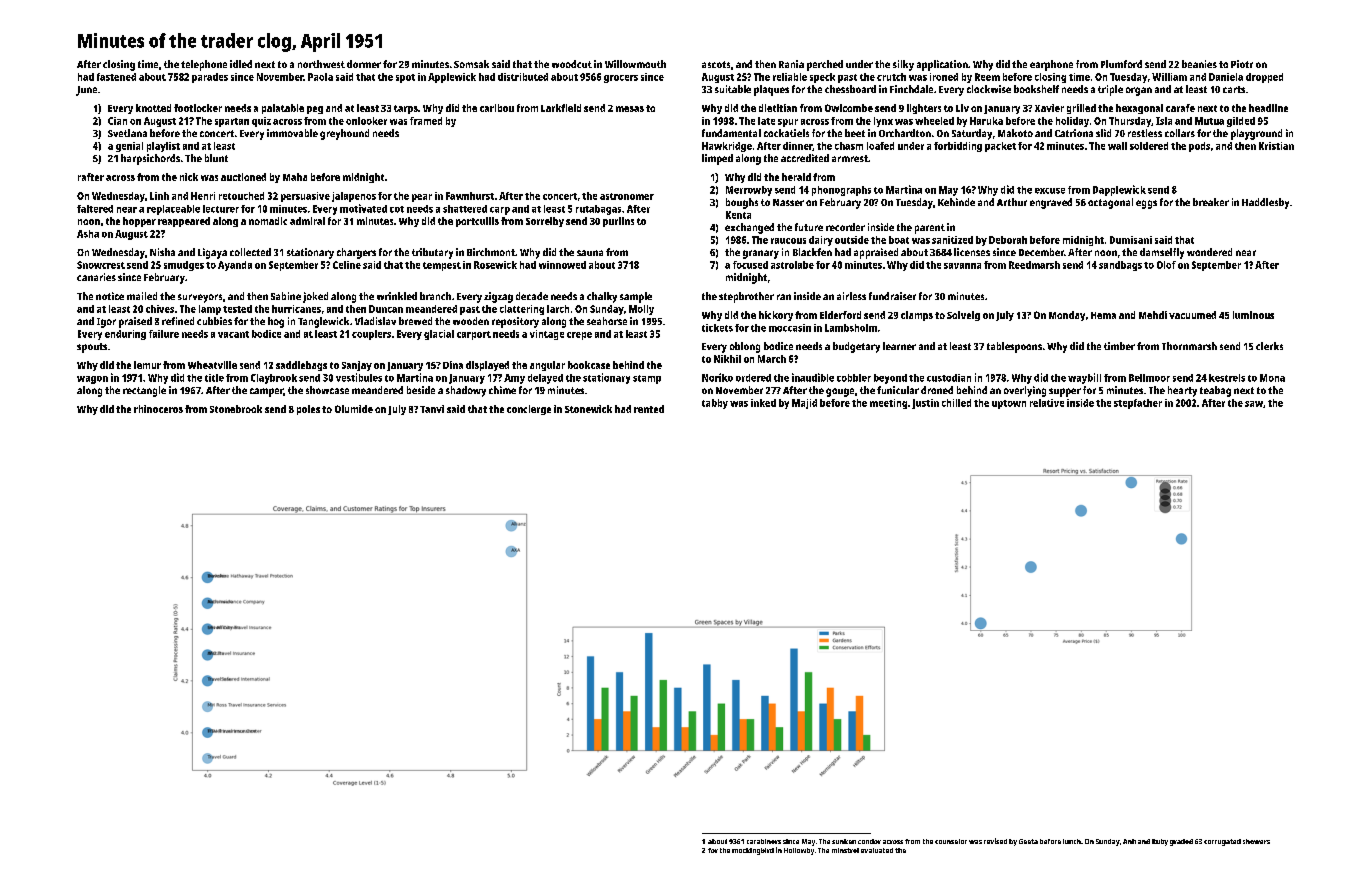 The height and width of the screenshot is (887, 1372). What do you see at coordinates (354, 409) in the screenshot?
I see `Olumide` at bounding box center [354, 409].
